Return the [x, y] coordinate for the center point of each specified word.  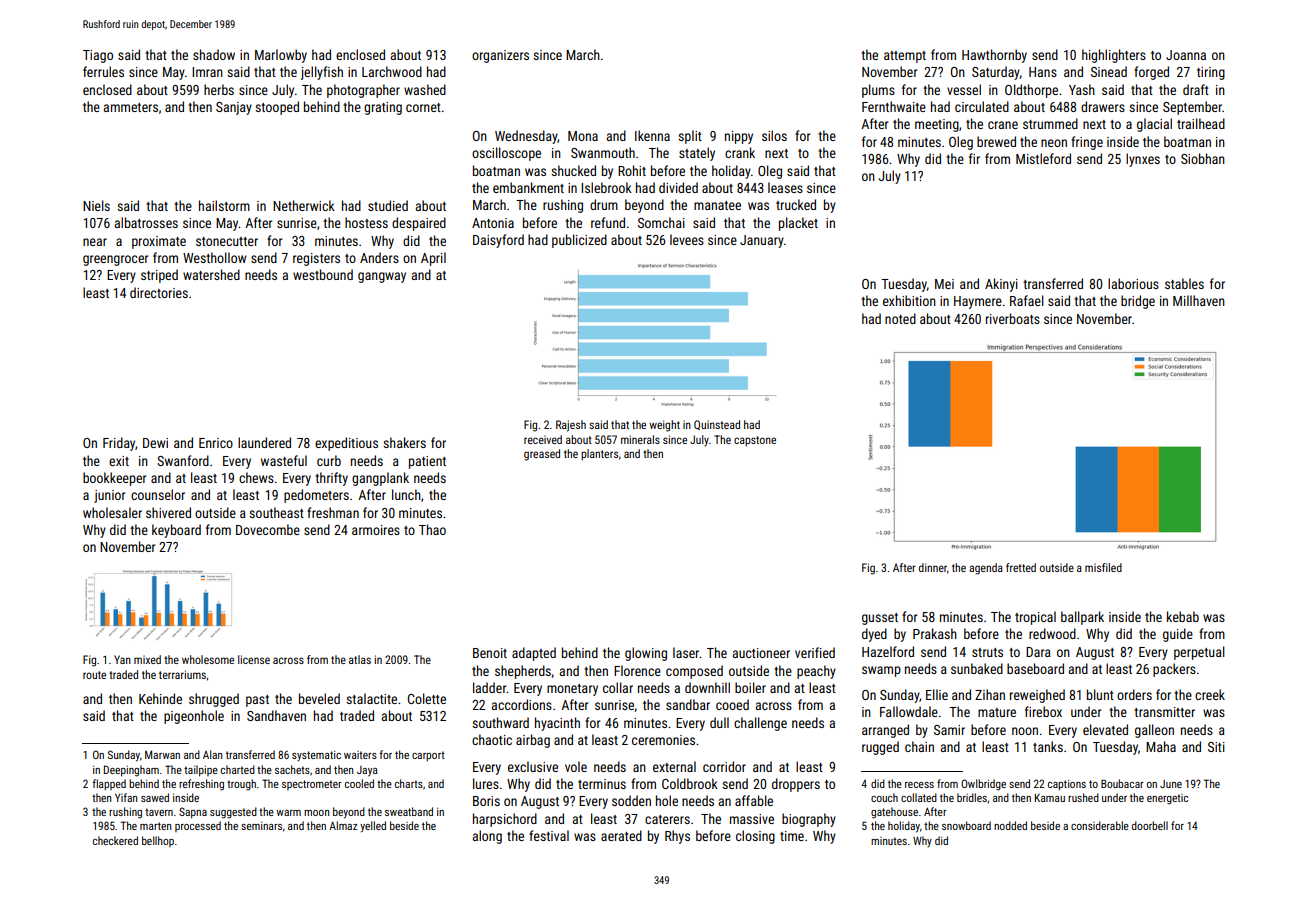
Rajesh [571, 426]
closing [755, 837]
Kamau [1050, 798]
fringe [1087, 143]
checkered [115, 840]
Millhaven [1199, 300]
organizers [500, 56]
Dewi [155, 443]
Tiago [98, 56]
